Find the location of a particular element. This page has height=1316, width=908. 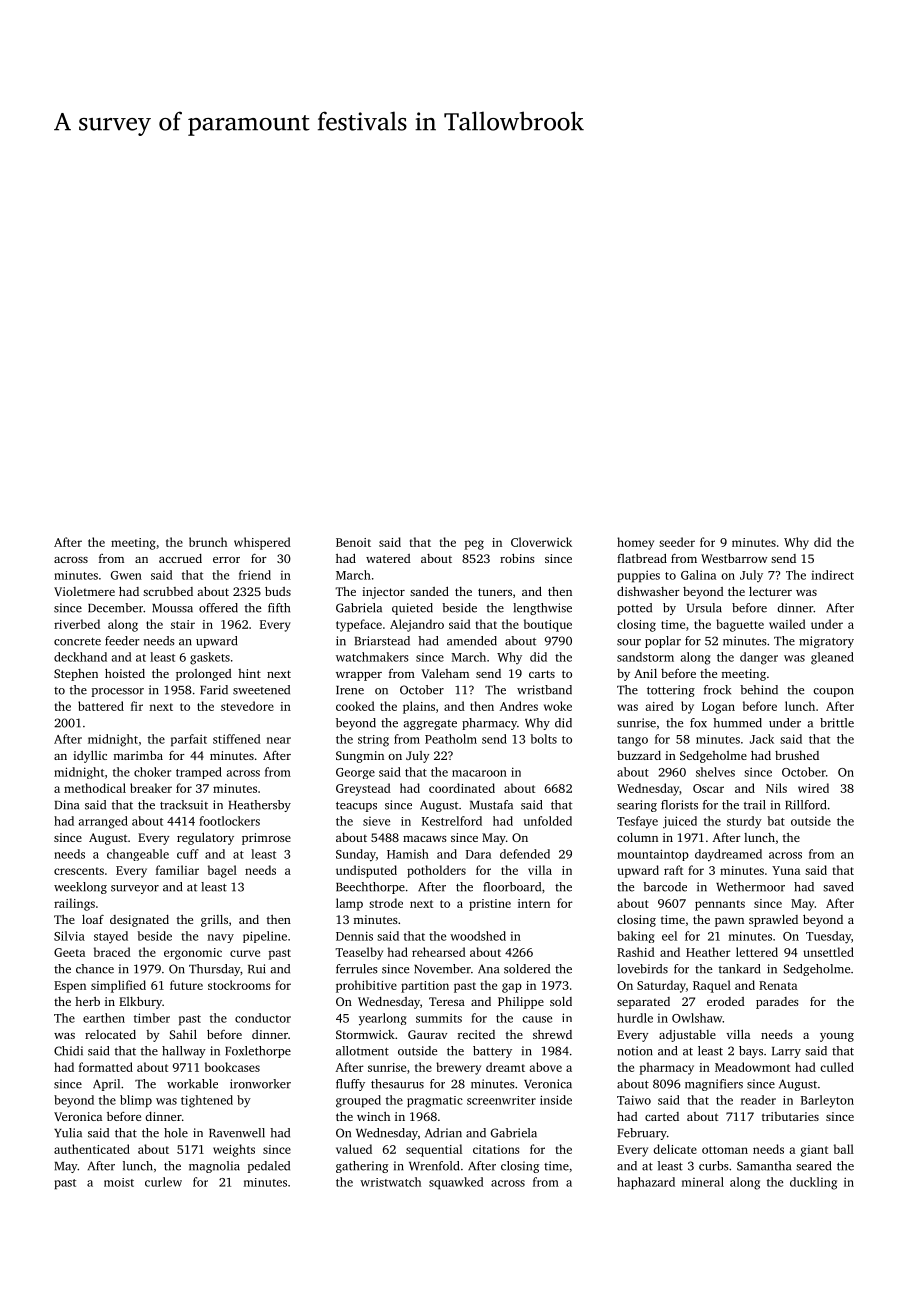

Anil is located at coordinates (645, 673).
